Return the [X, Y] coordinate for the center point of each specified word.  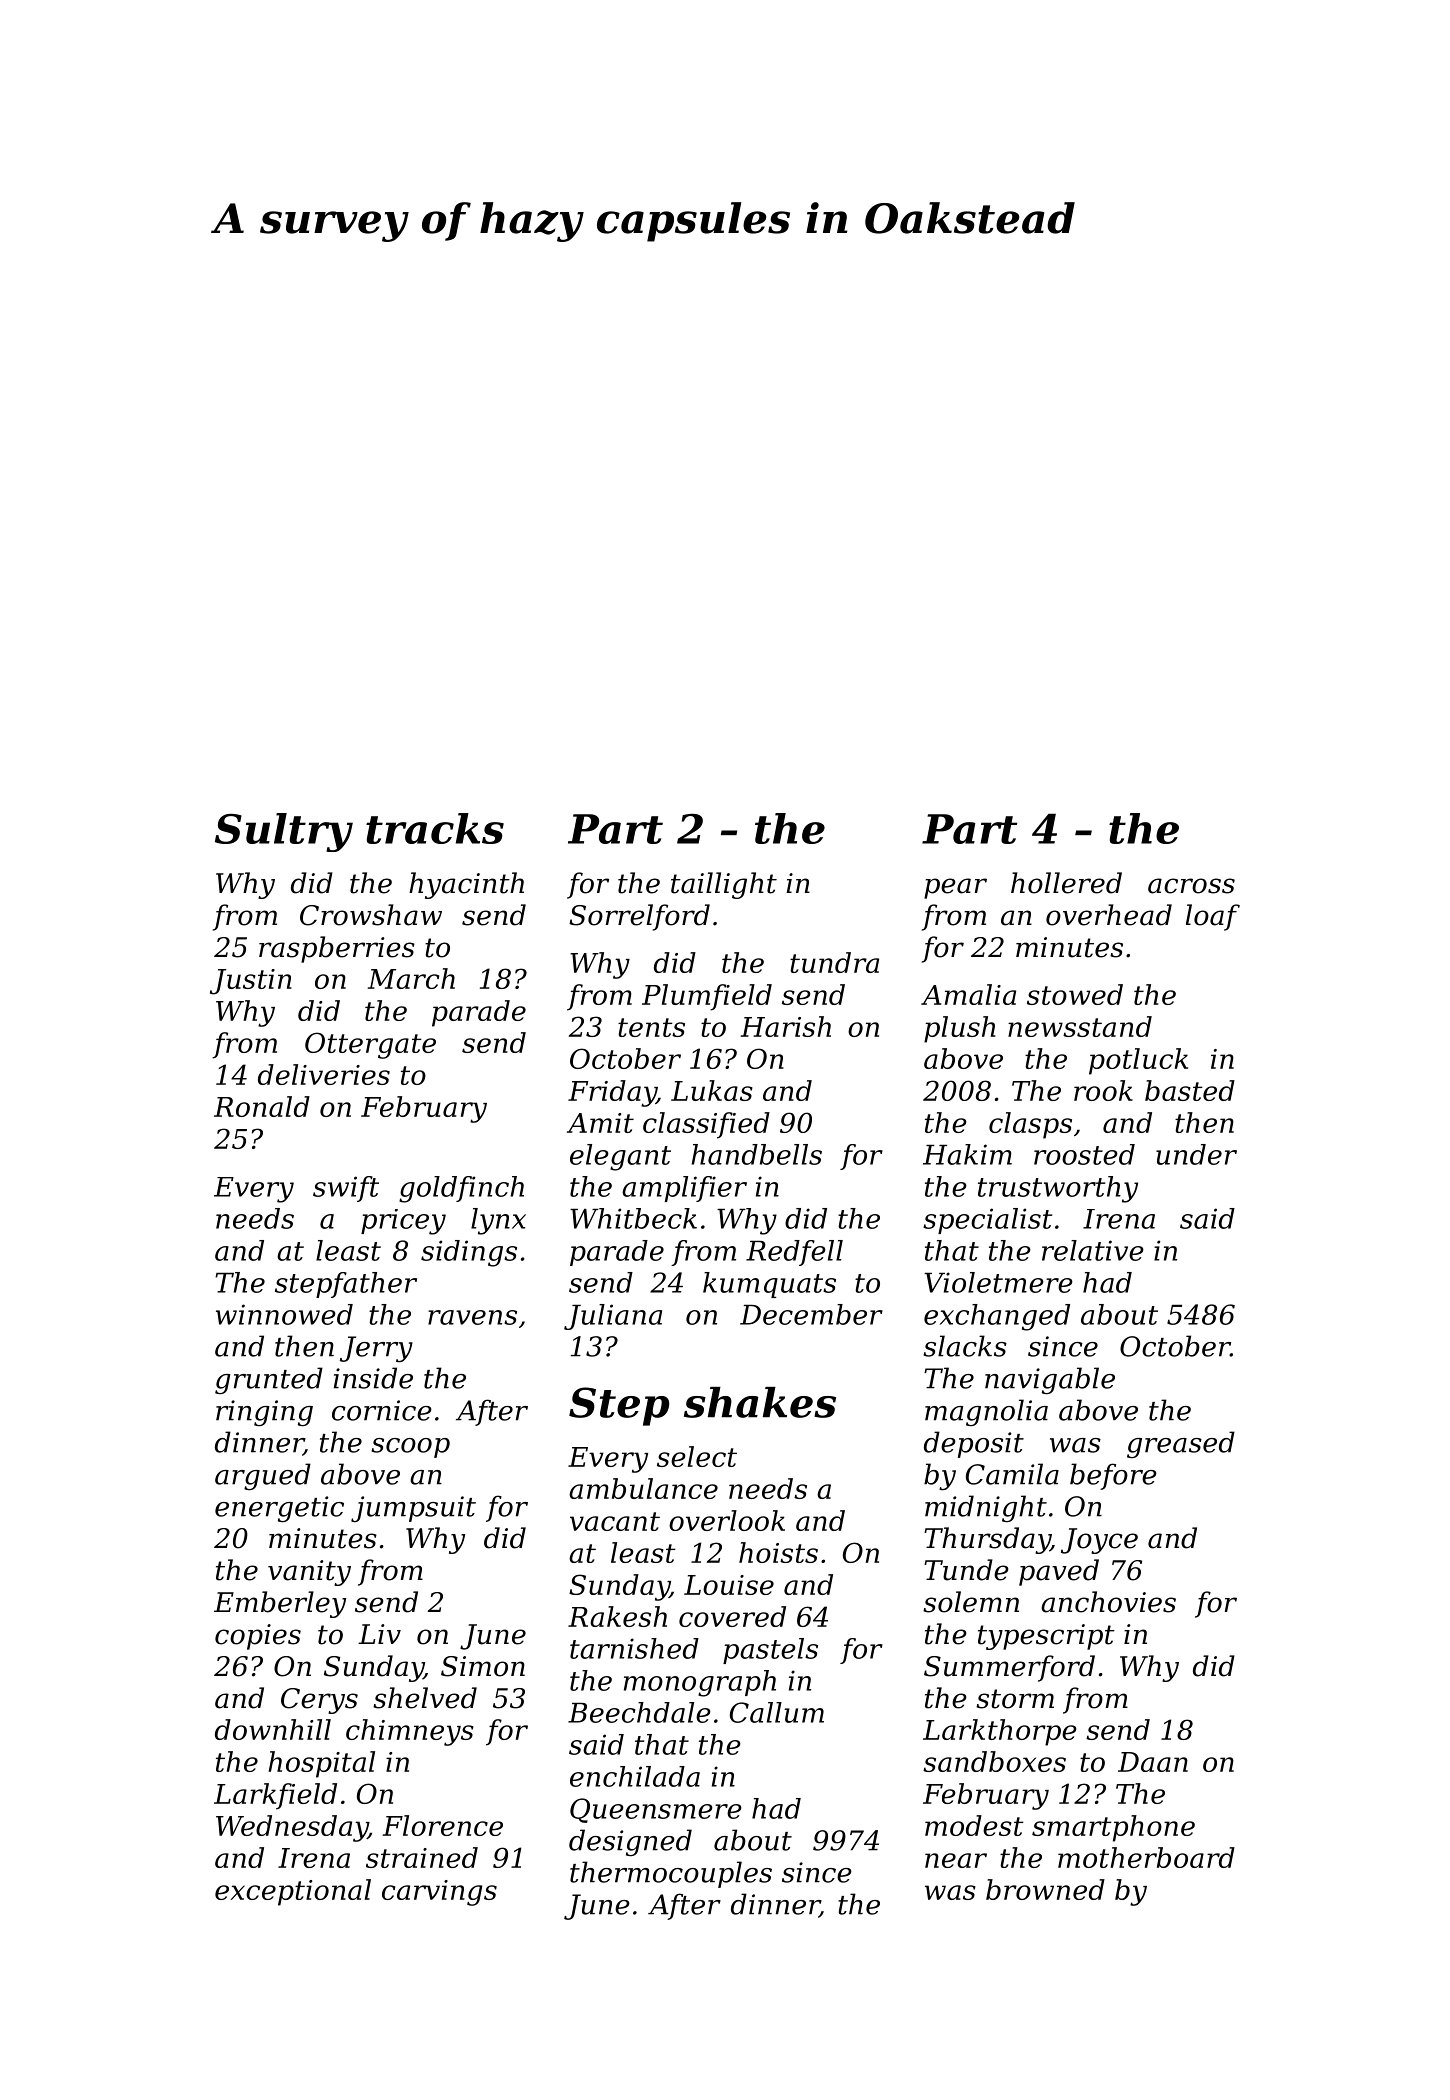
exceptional [293, 1892]
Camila [1012, 1474]
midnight [986, 1508]
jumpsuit [413, 1509]
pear [955, 888]
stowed [1075, 994]
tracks [435, 828]
